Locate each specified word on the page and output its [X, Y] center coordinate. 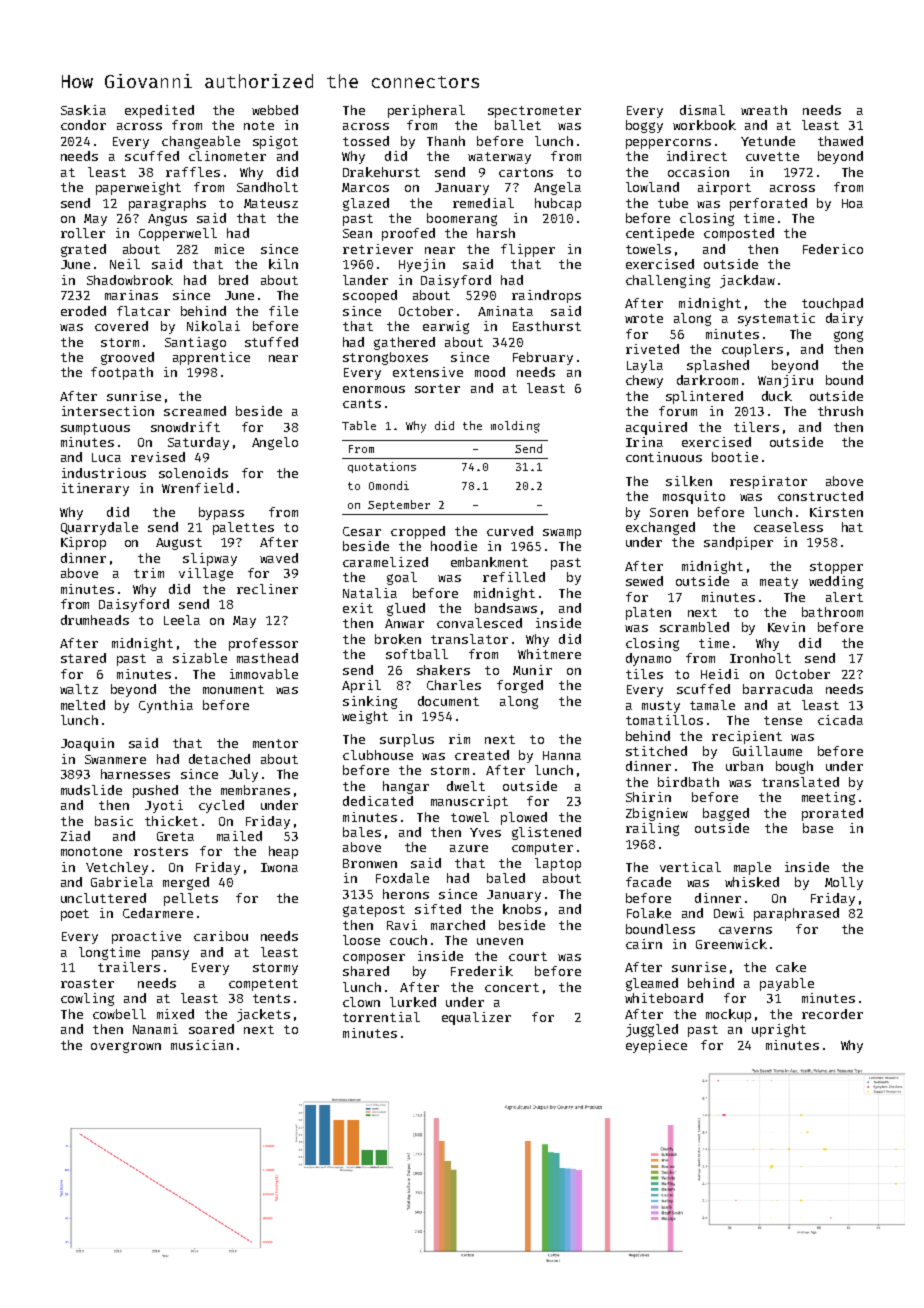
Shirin [648, 797]
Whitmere [549, 654]
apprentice [211, 358]
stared [83, 658]
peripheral [426, 111]
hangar [406, 787]
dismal [702, 110]
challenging [668, 281]
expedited [159, 111]
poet [75, 915]
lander [365, 280]
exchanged [660, 528]
